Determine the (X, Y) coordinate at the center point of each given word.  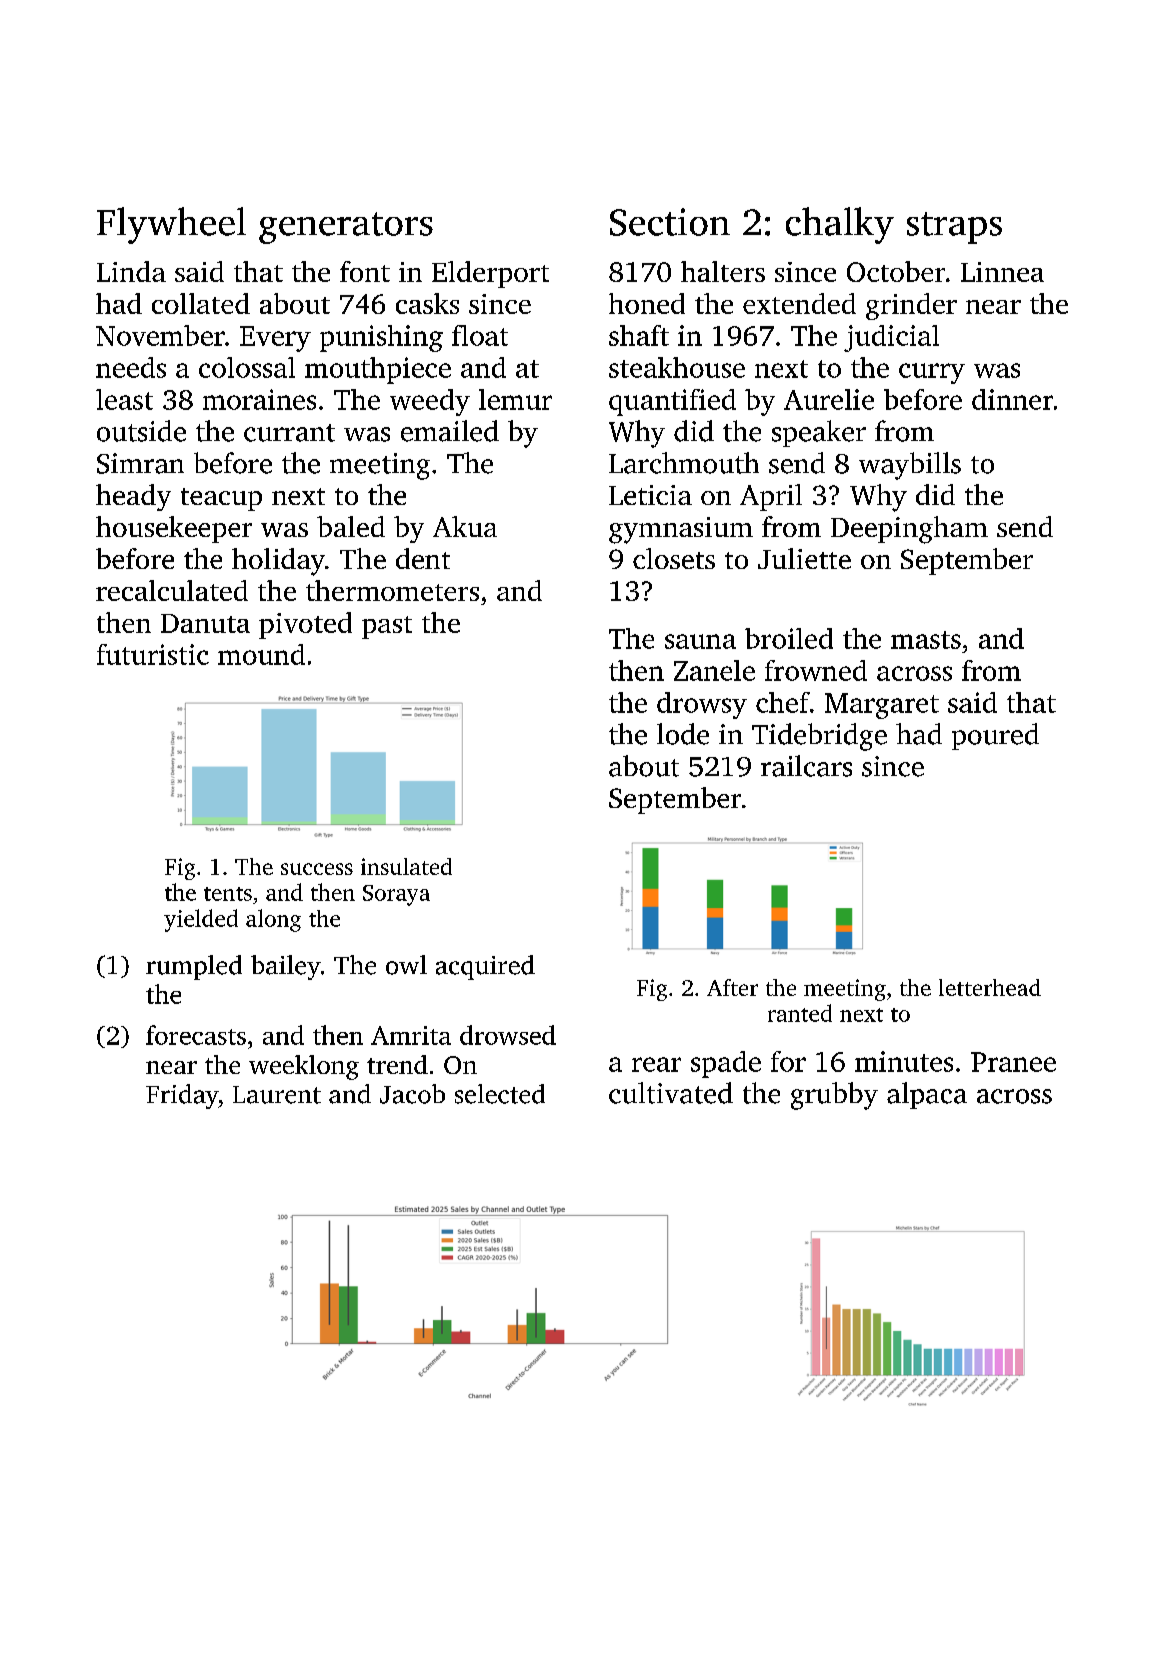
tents (228, 894)
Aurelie (829, 399)
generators (346, 228)
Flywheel (171, 225)
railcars (806, 766)
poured (995, 736)
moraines (259, 399)
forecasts (196, 1035)
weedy (430, 402)
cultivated (671, 1093)
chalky (840, 225)
